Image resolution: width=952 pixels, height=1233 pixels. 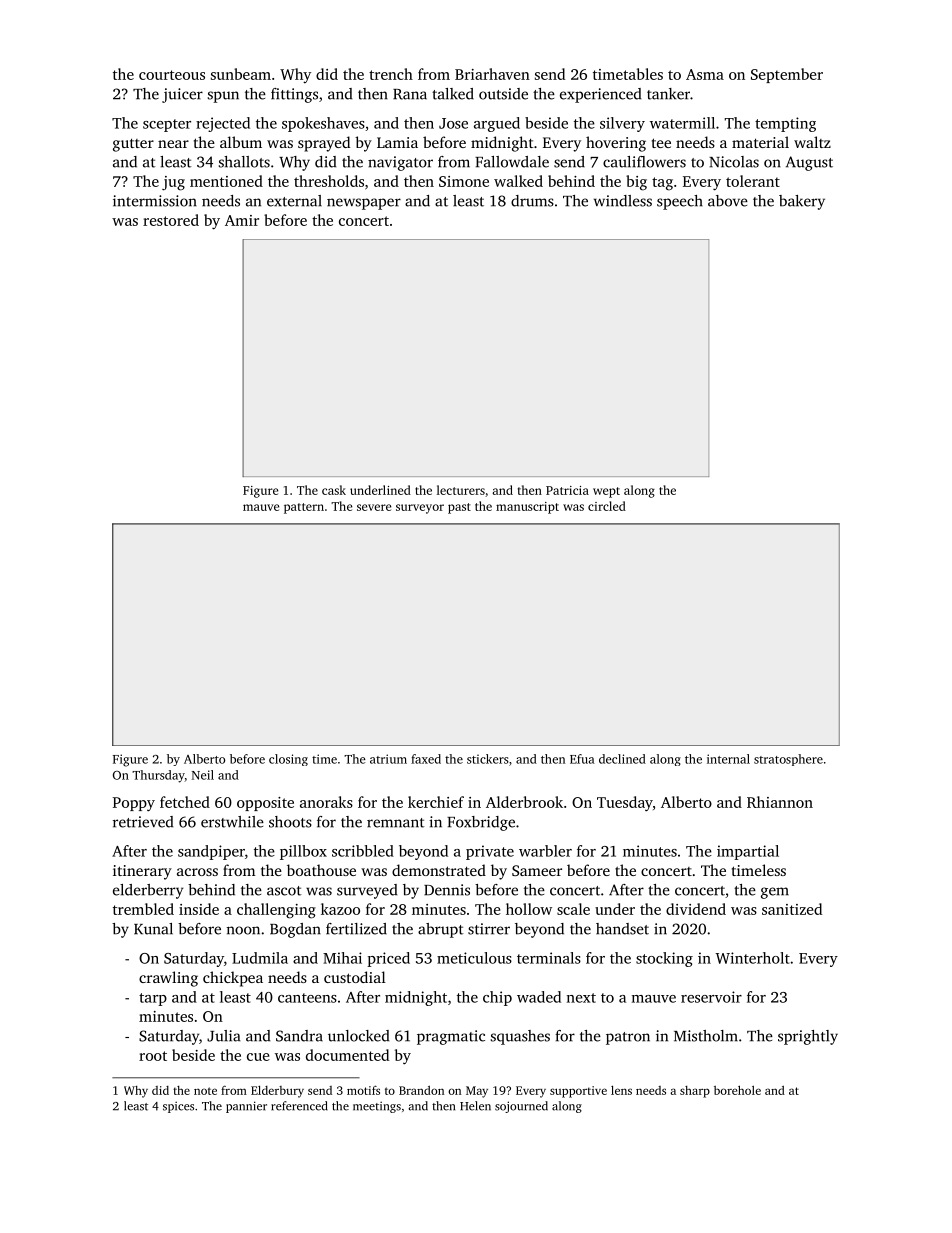 I want to click on surveyor, so click(x=420, y=509).
